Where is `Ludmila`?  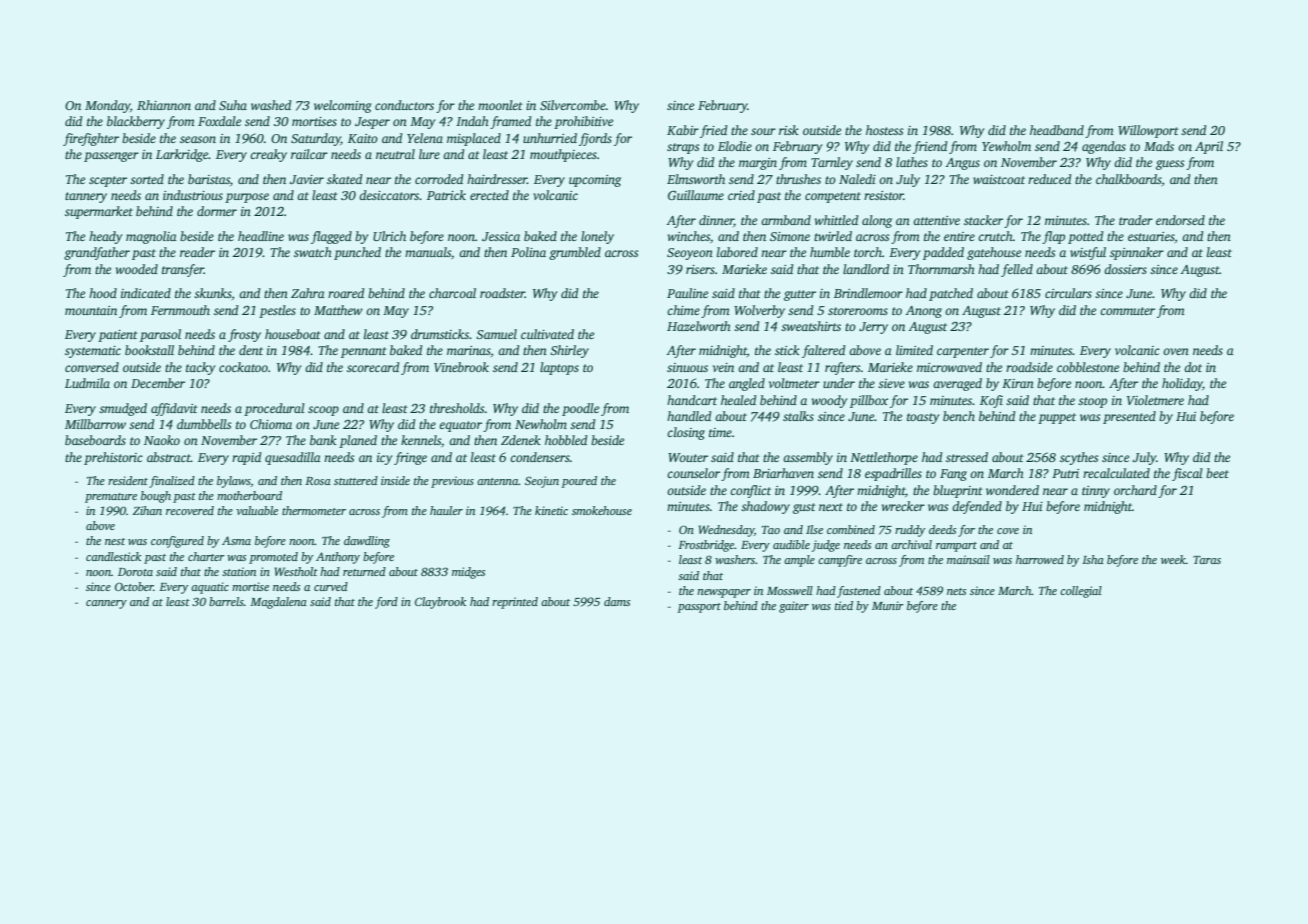
Ludmila is located at coordinates (87, 383).
